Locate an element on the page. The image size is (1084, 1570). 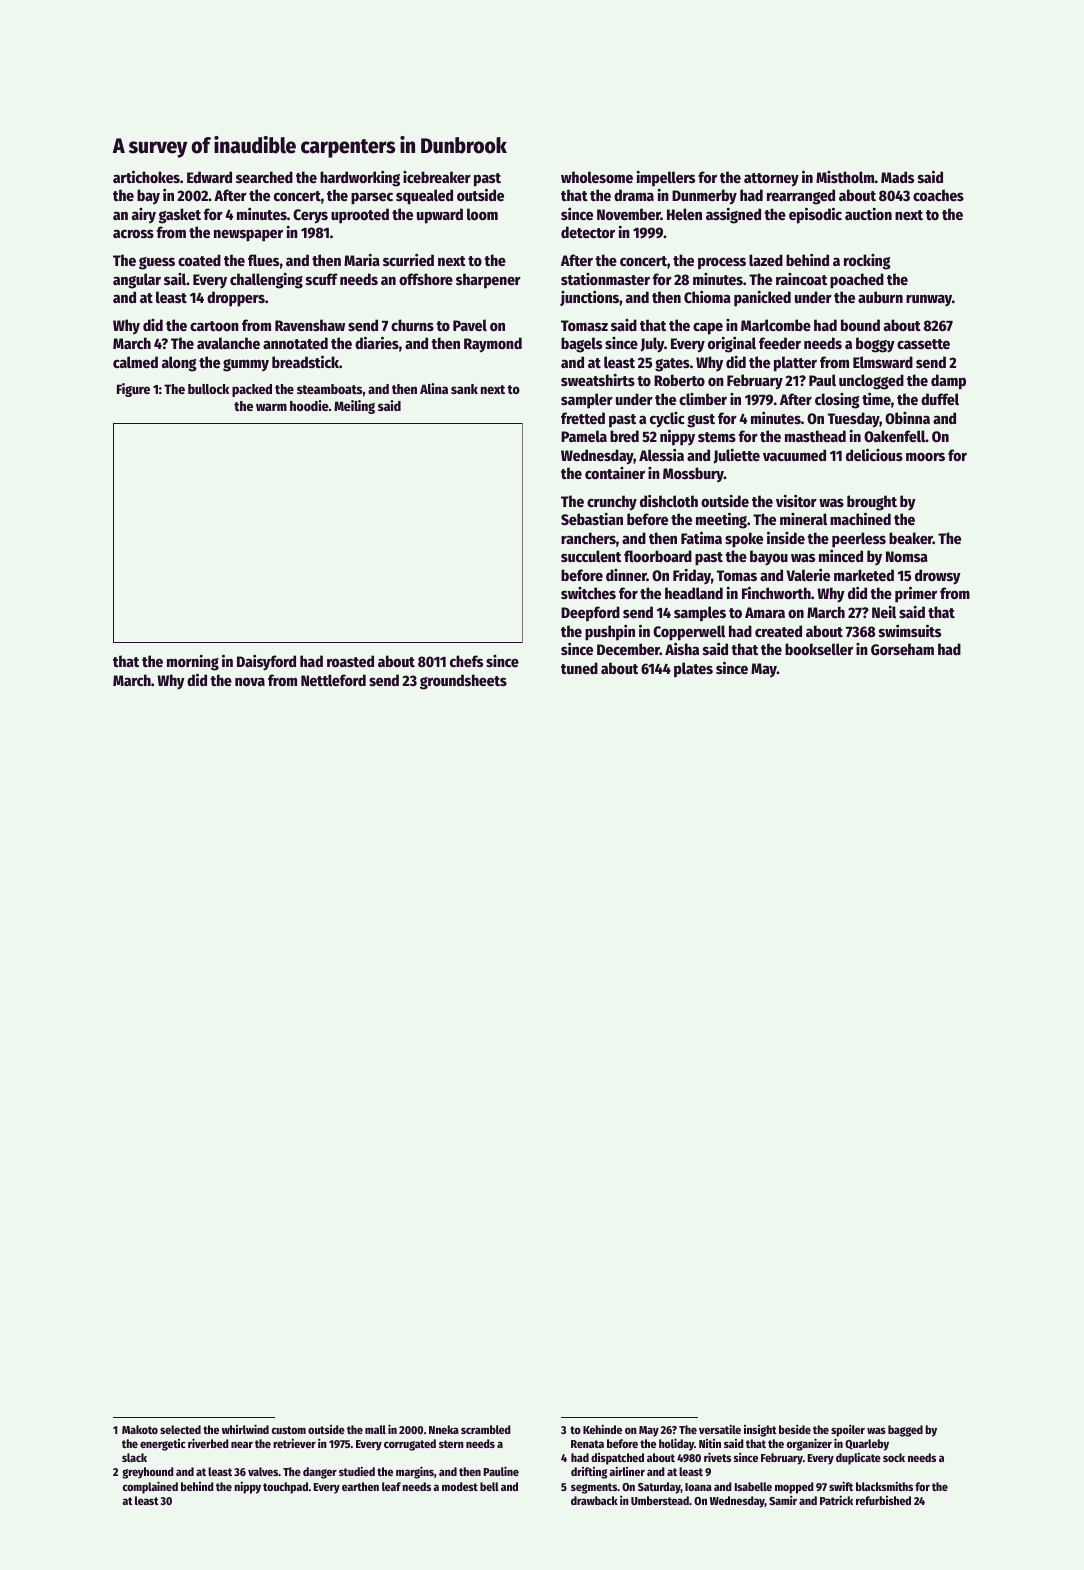
dinner is located at coordinates (626, 575).
